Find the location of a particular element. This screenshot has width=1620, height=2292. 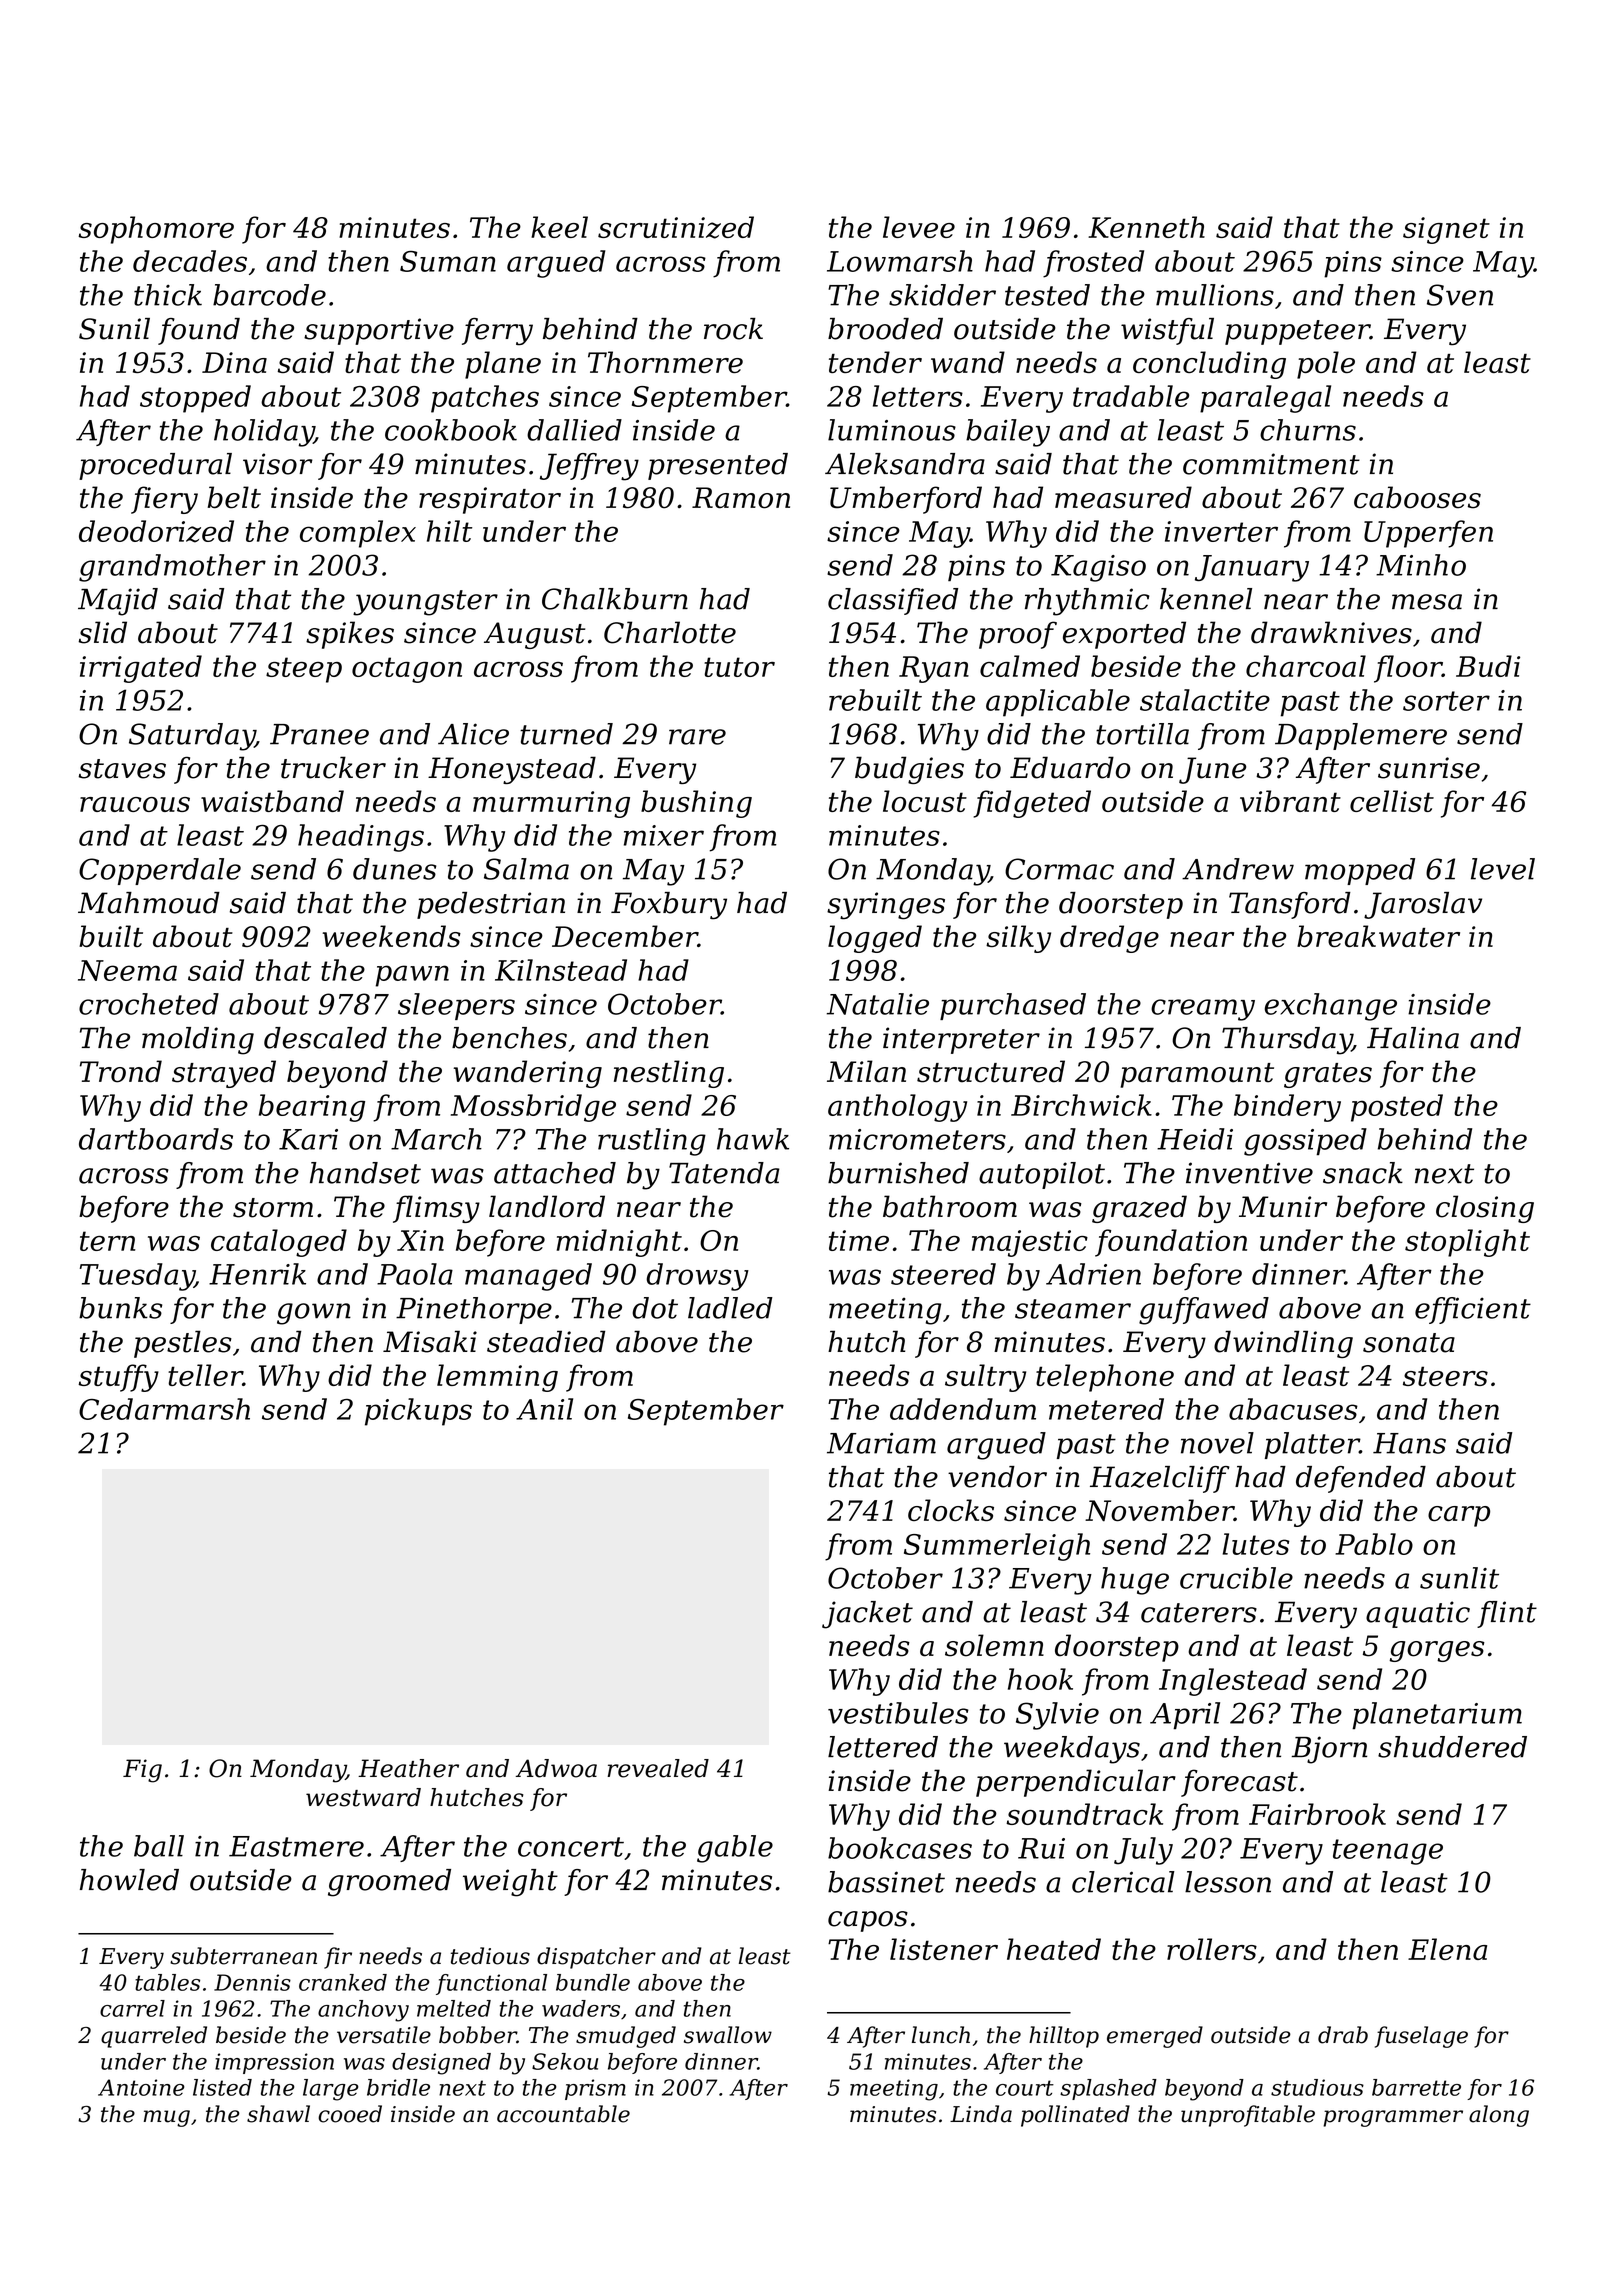

ladled is located at coordinates (730, 1308).
